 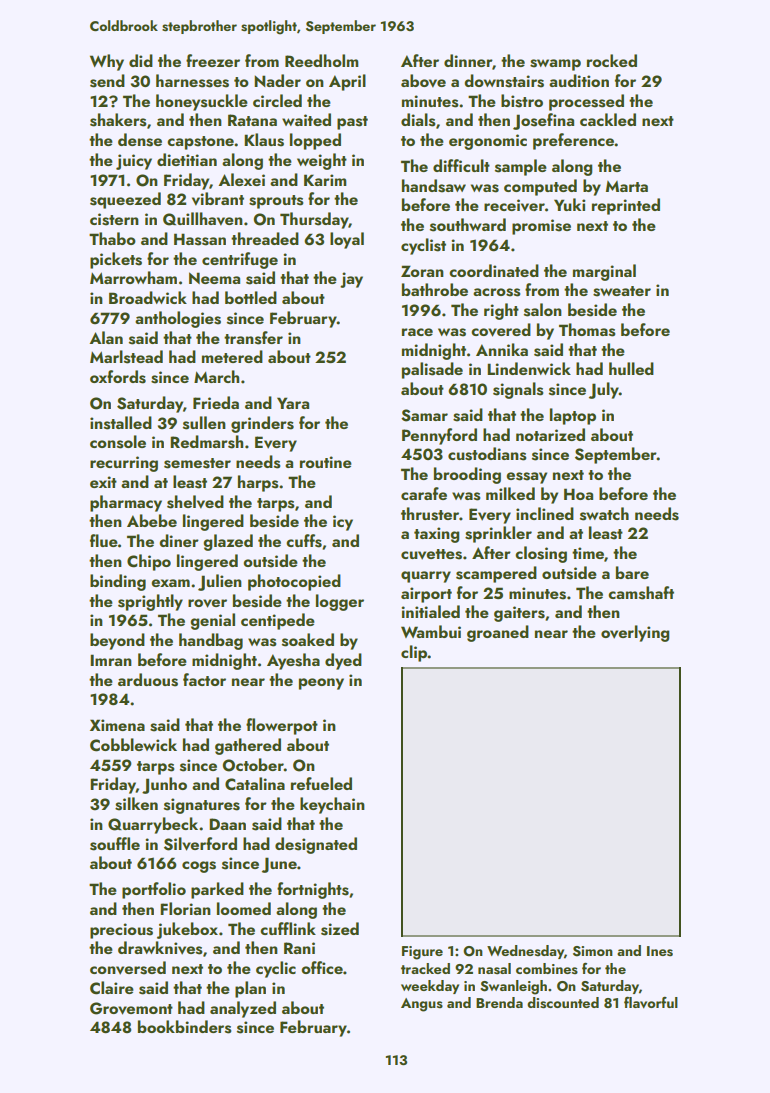 I want to click on Figure, so click(x=422, y=953).
